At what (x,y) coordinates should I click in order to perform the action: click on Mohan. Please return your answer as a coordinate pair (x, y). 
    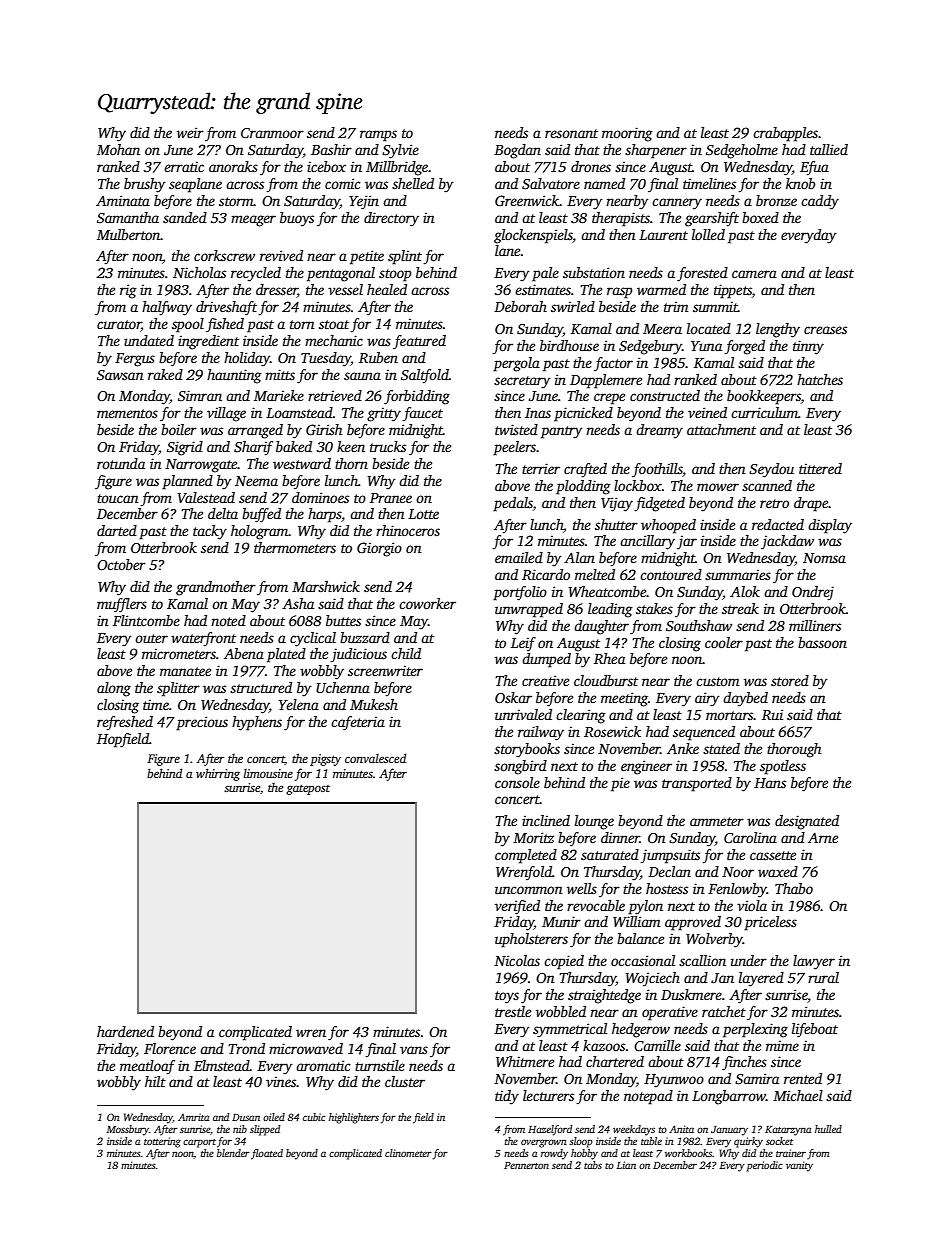
    Looking at the image, I should click on (118, 149).
